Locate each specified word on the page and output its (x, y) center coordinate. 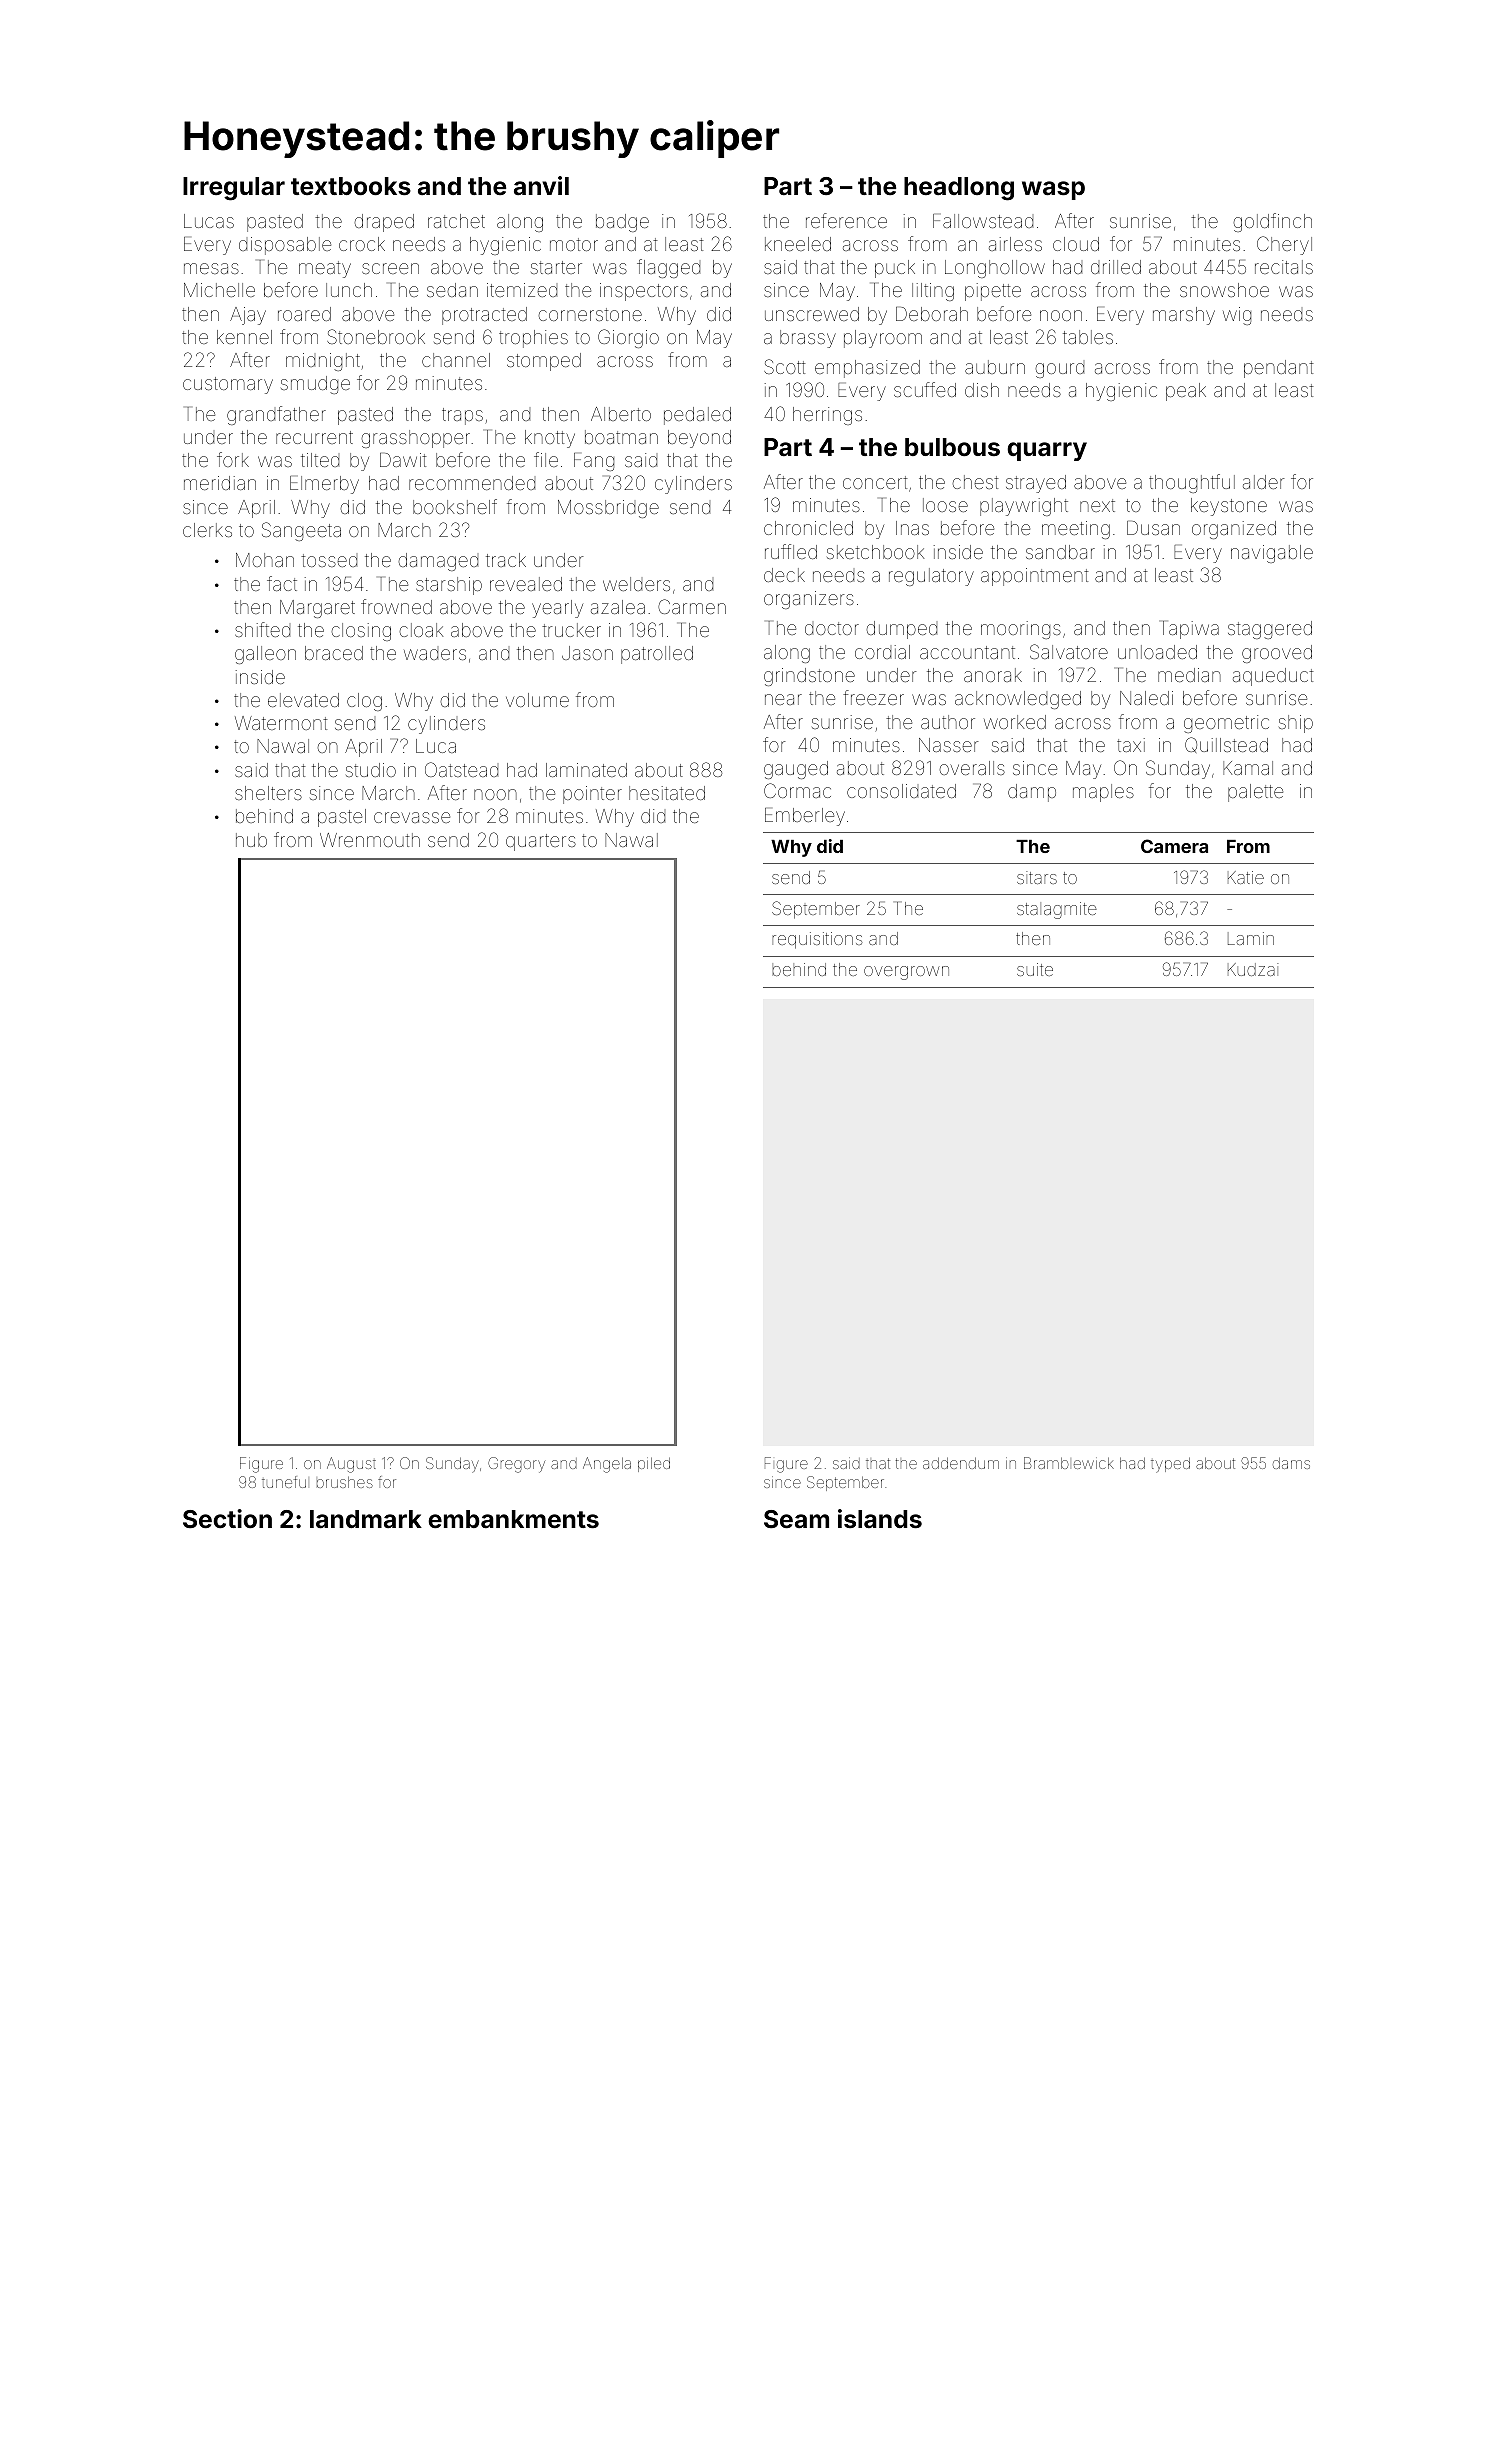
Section (227, 1519)
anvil (541, 186)
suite (1035, 969)
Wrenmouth (370, 840)
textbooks (351, 186)
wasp (1053, 190)
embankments (513, 1519)
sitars (1037, 877)
